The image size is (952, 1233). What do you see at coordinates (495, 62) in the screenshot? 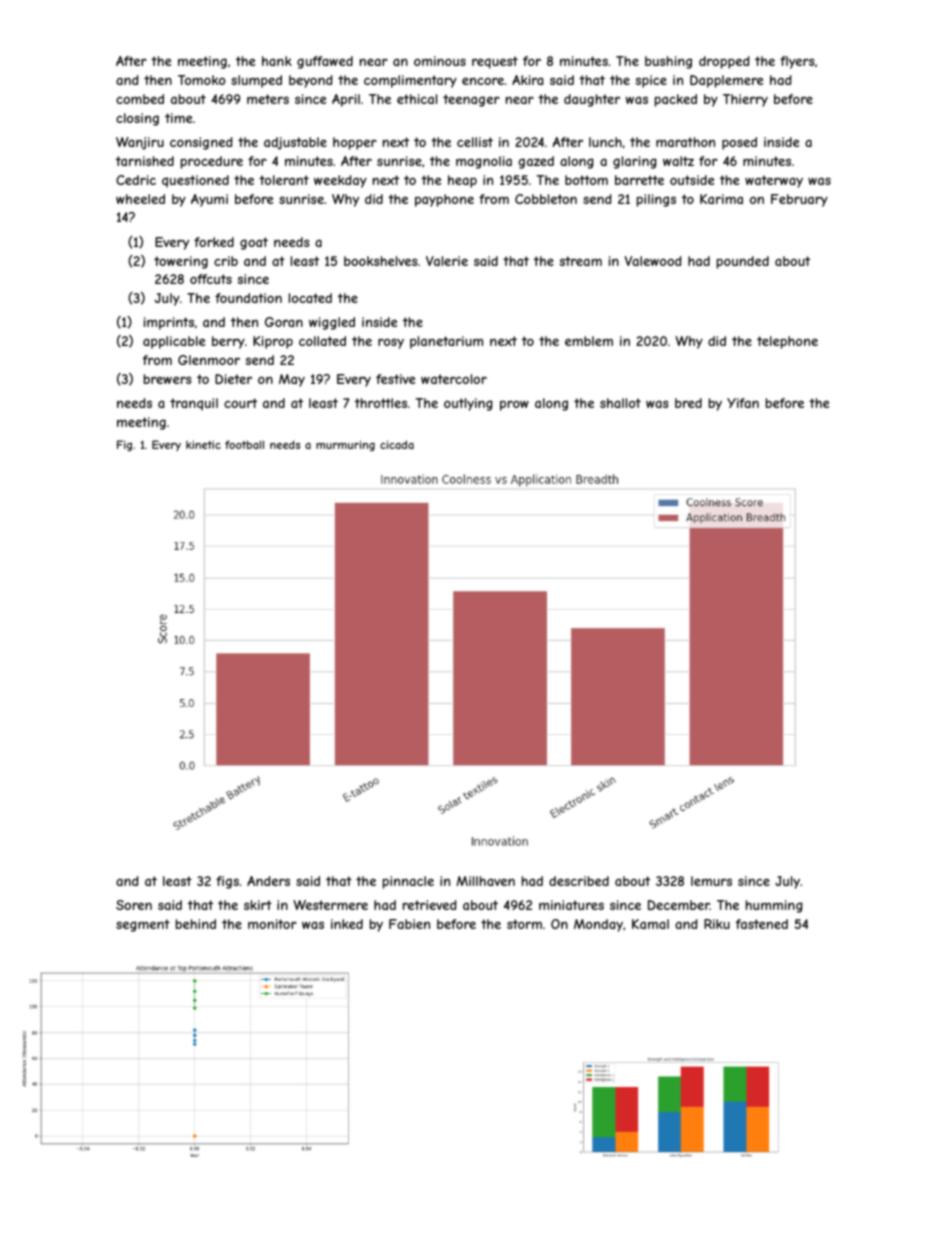
I see `request` at bounding box center [495, 62].
